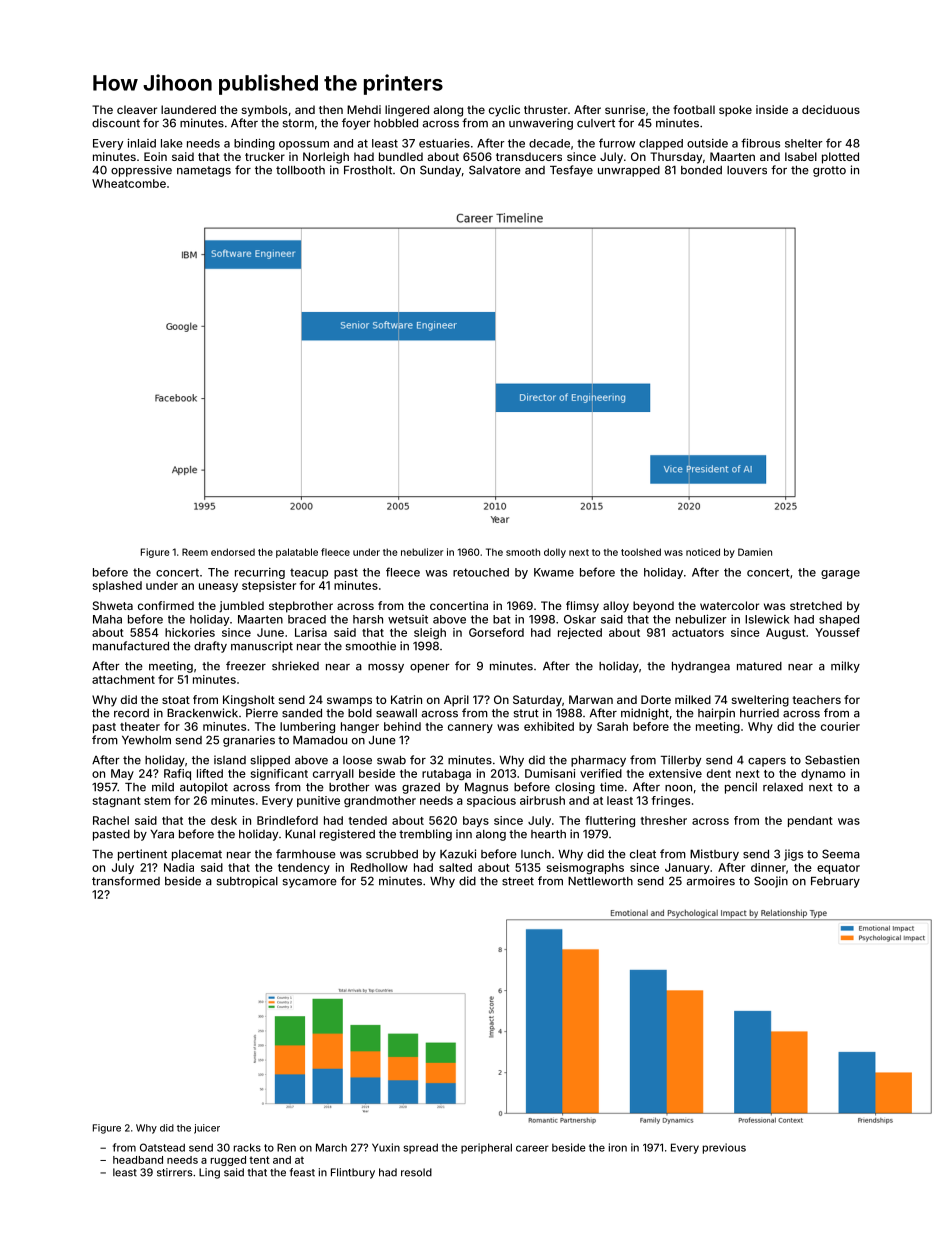 The height and width of the screenshot is (1233, 952). Describe the element at coordinates (207, 1129) in the screenshot. I see `juicer` at that location.
